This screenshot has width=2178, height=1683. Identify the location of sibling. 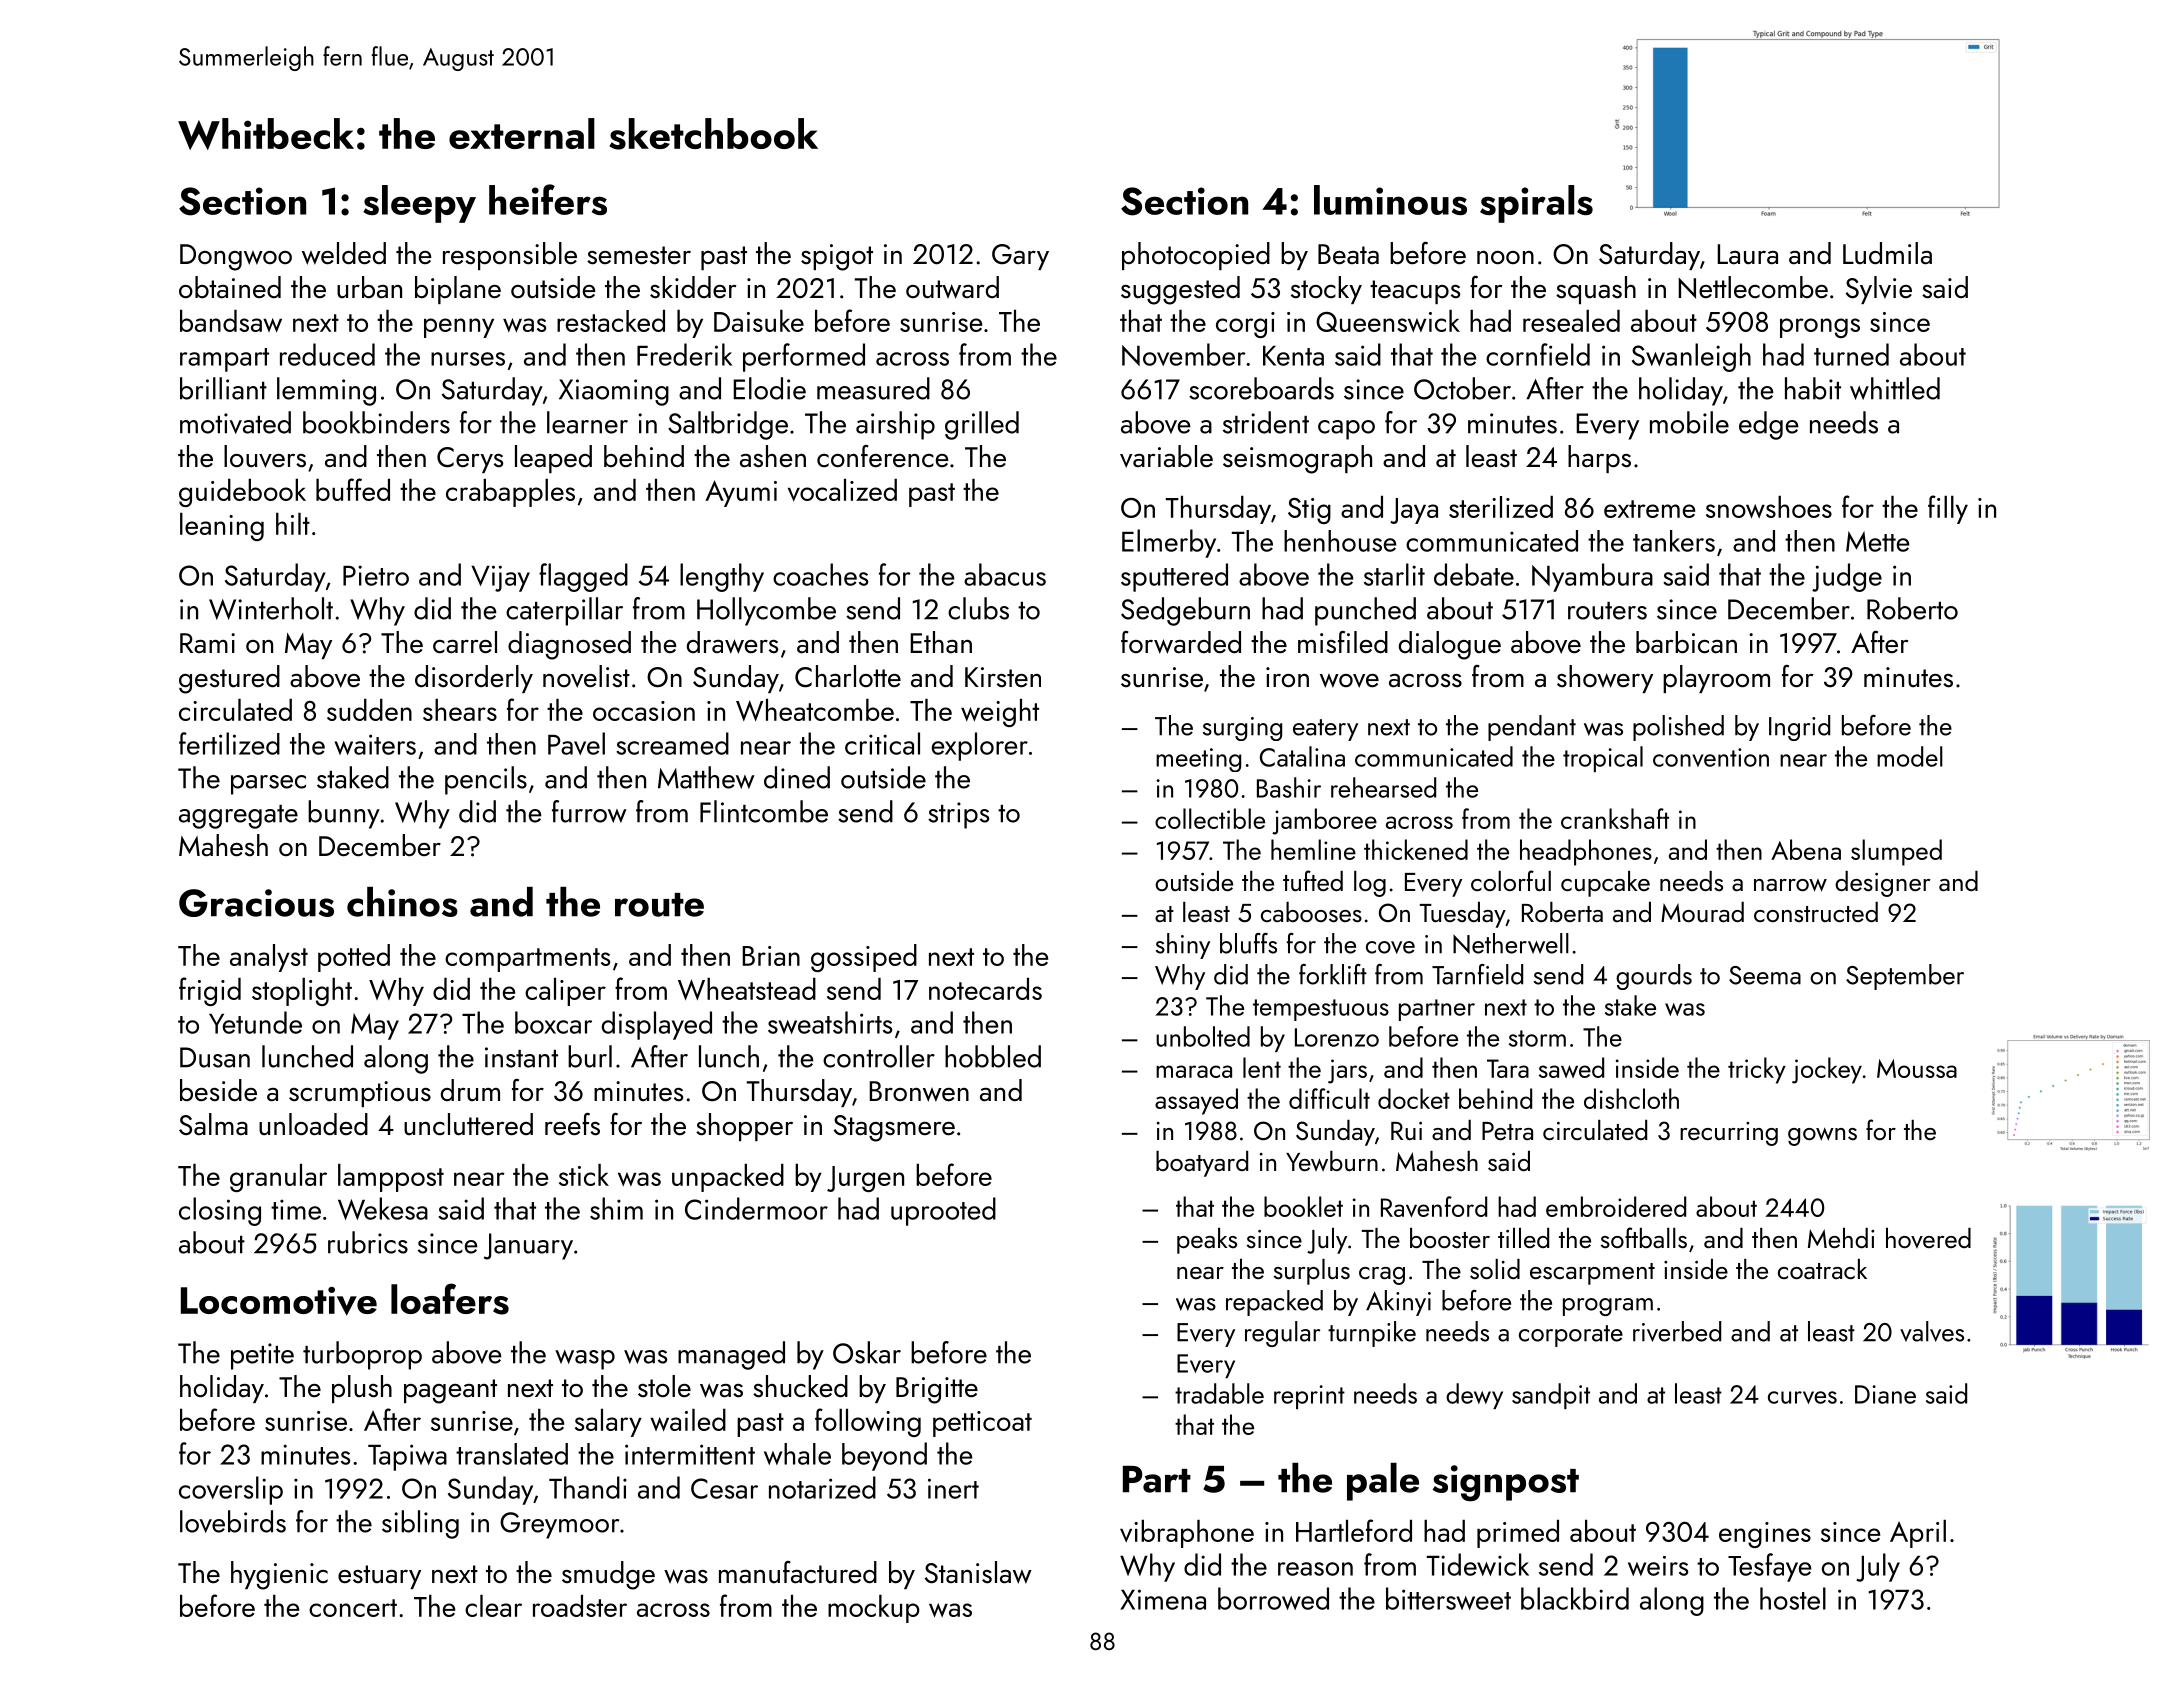
(420, 1524).
